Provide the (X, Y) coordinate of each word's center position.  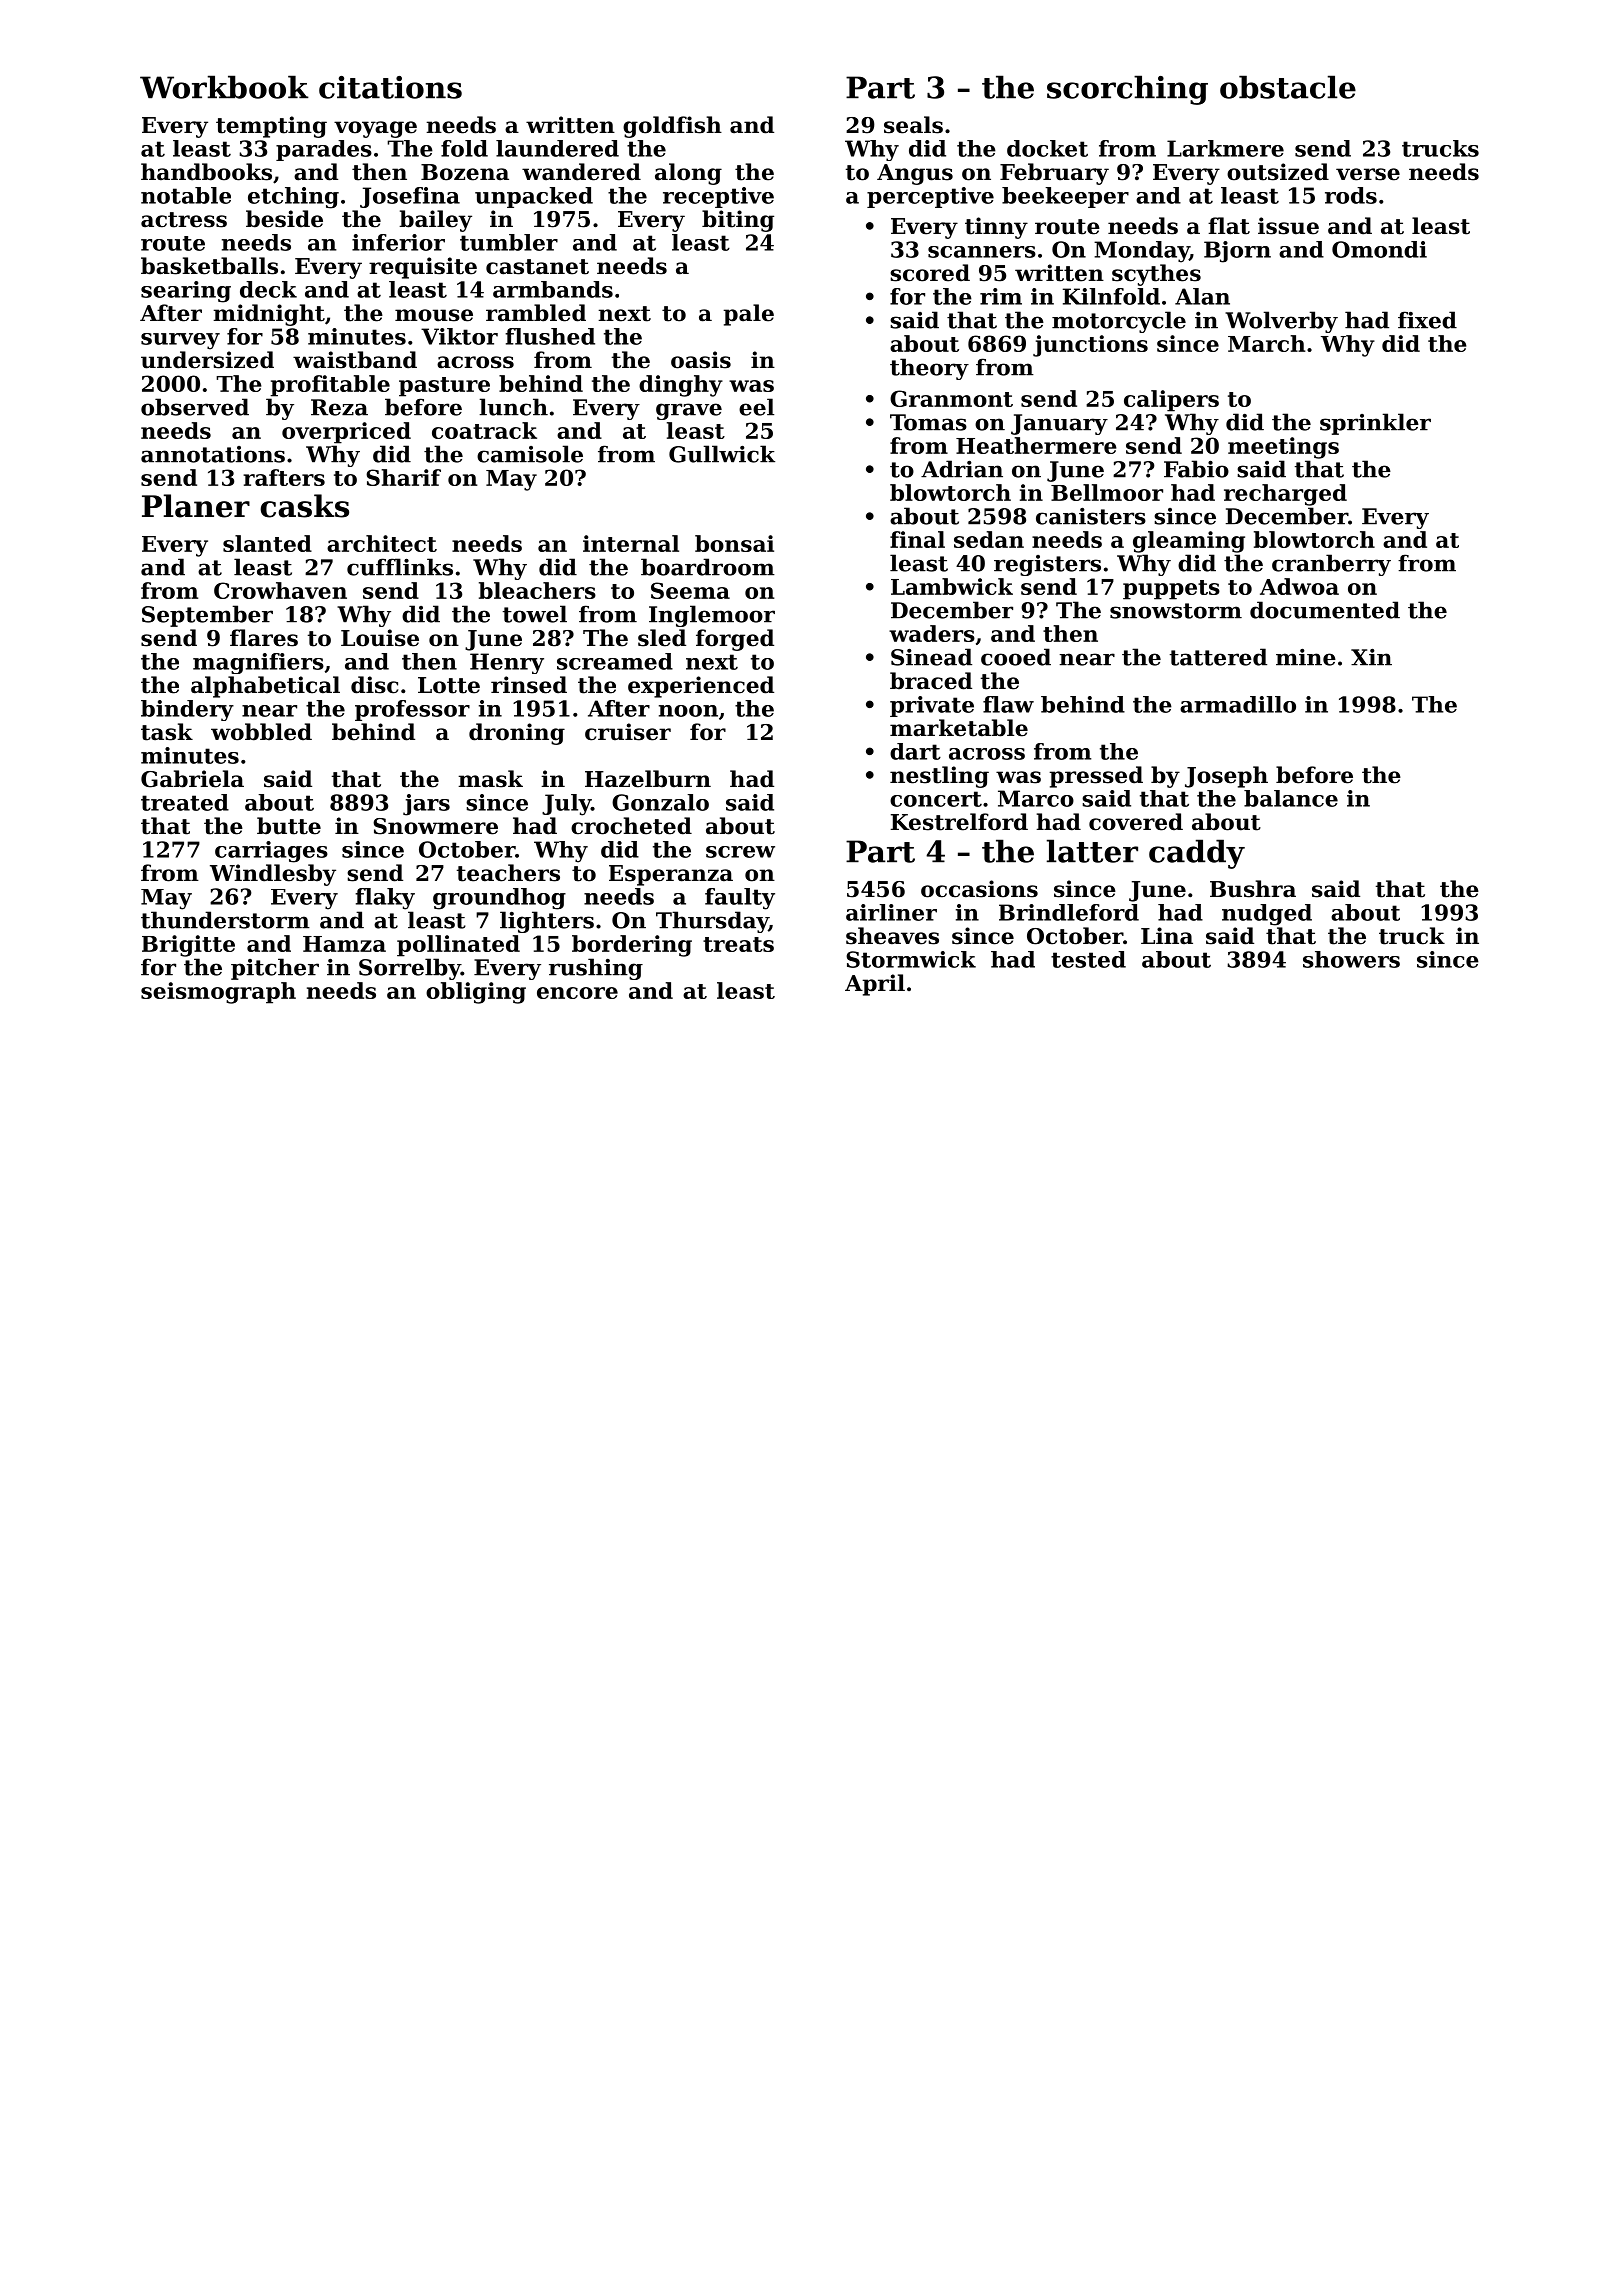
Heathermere (1036, 445)
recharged (1285, 495)
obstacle (1288, 87)
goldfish (672, 127)
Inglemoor (712, 616)
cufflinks (400, 567)
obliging (476, 993)
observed (195, 407)
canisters (1091, 516)
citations (390, 87)
